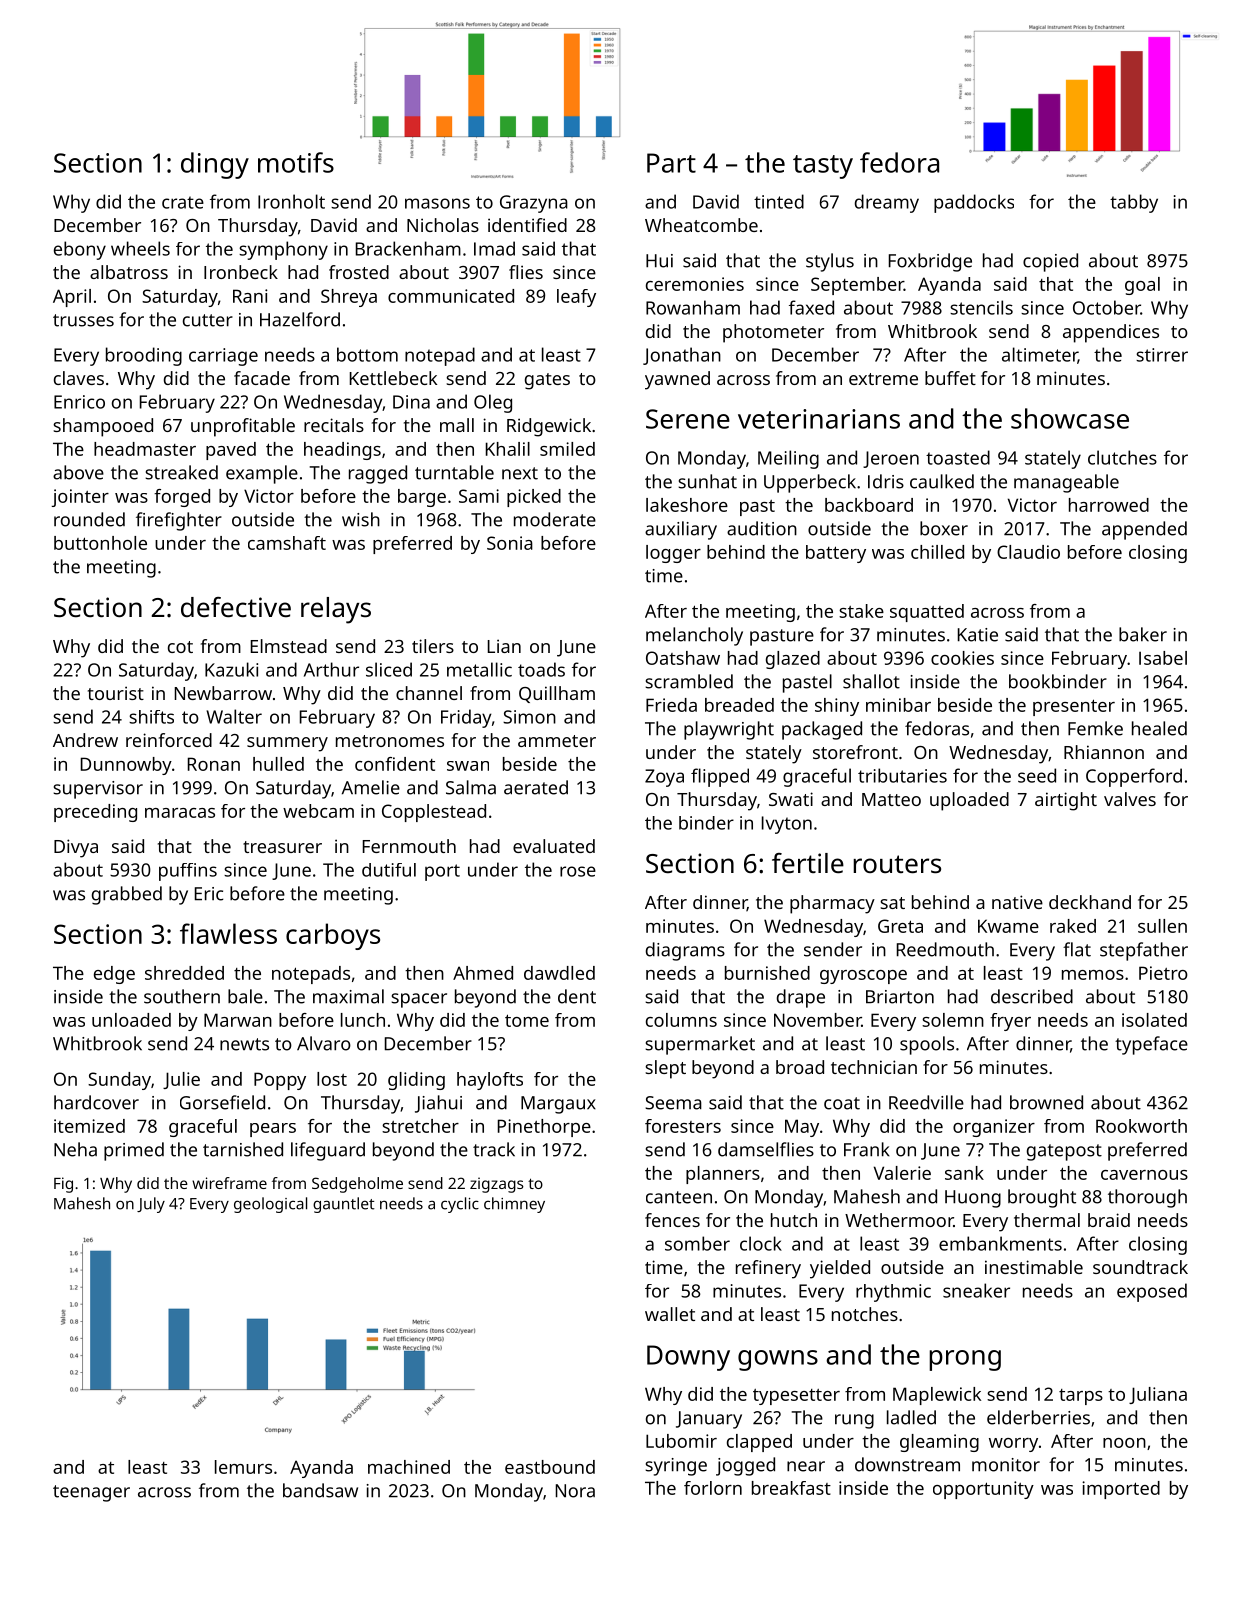 Image resolution: width=1241 pixels, height=1606 pixels. I want to click on stirrer, so click(1162, 355).
